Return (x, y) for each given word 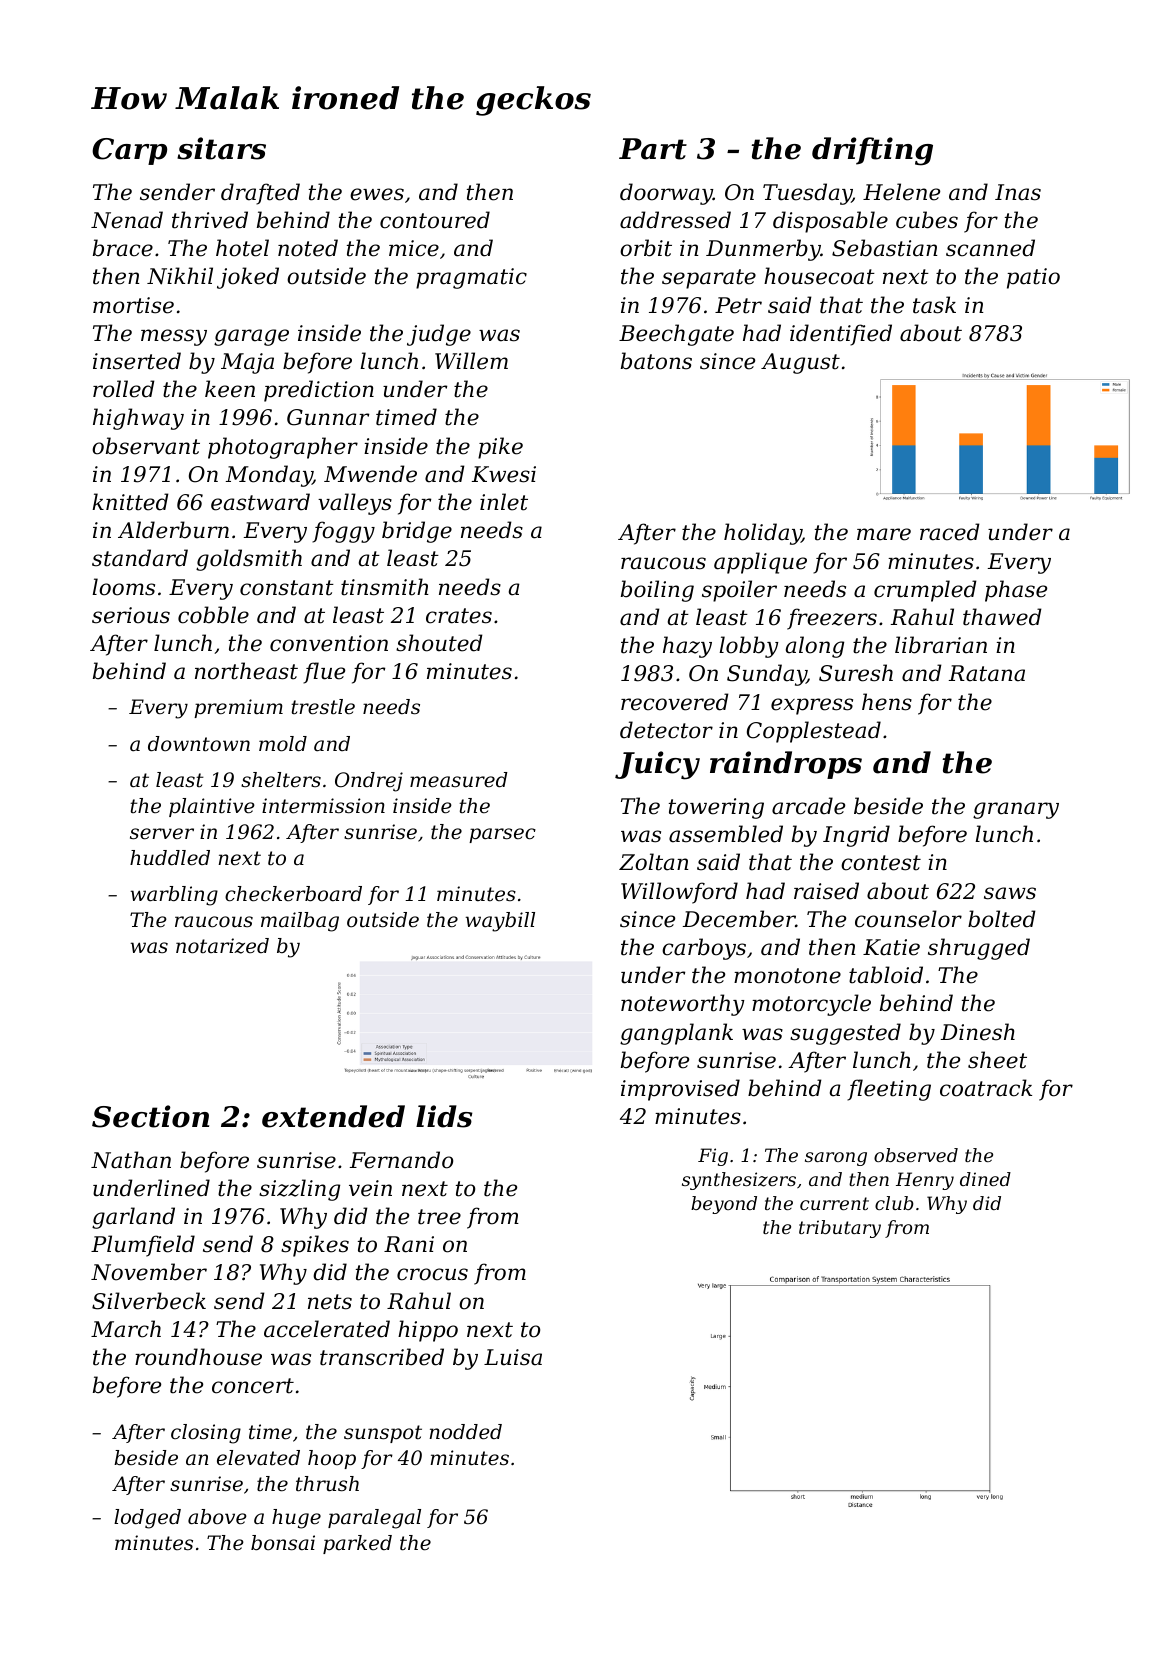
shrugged (979, 949)
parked (357, 1544)
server (162, 834)
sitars (221, 148)
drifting (872, 151)
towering (716, 808)
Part (653, 149)
